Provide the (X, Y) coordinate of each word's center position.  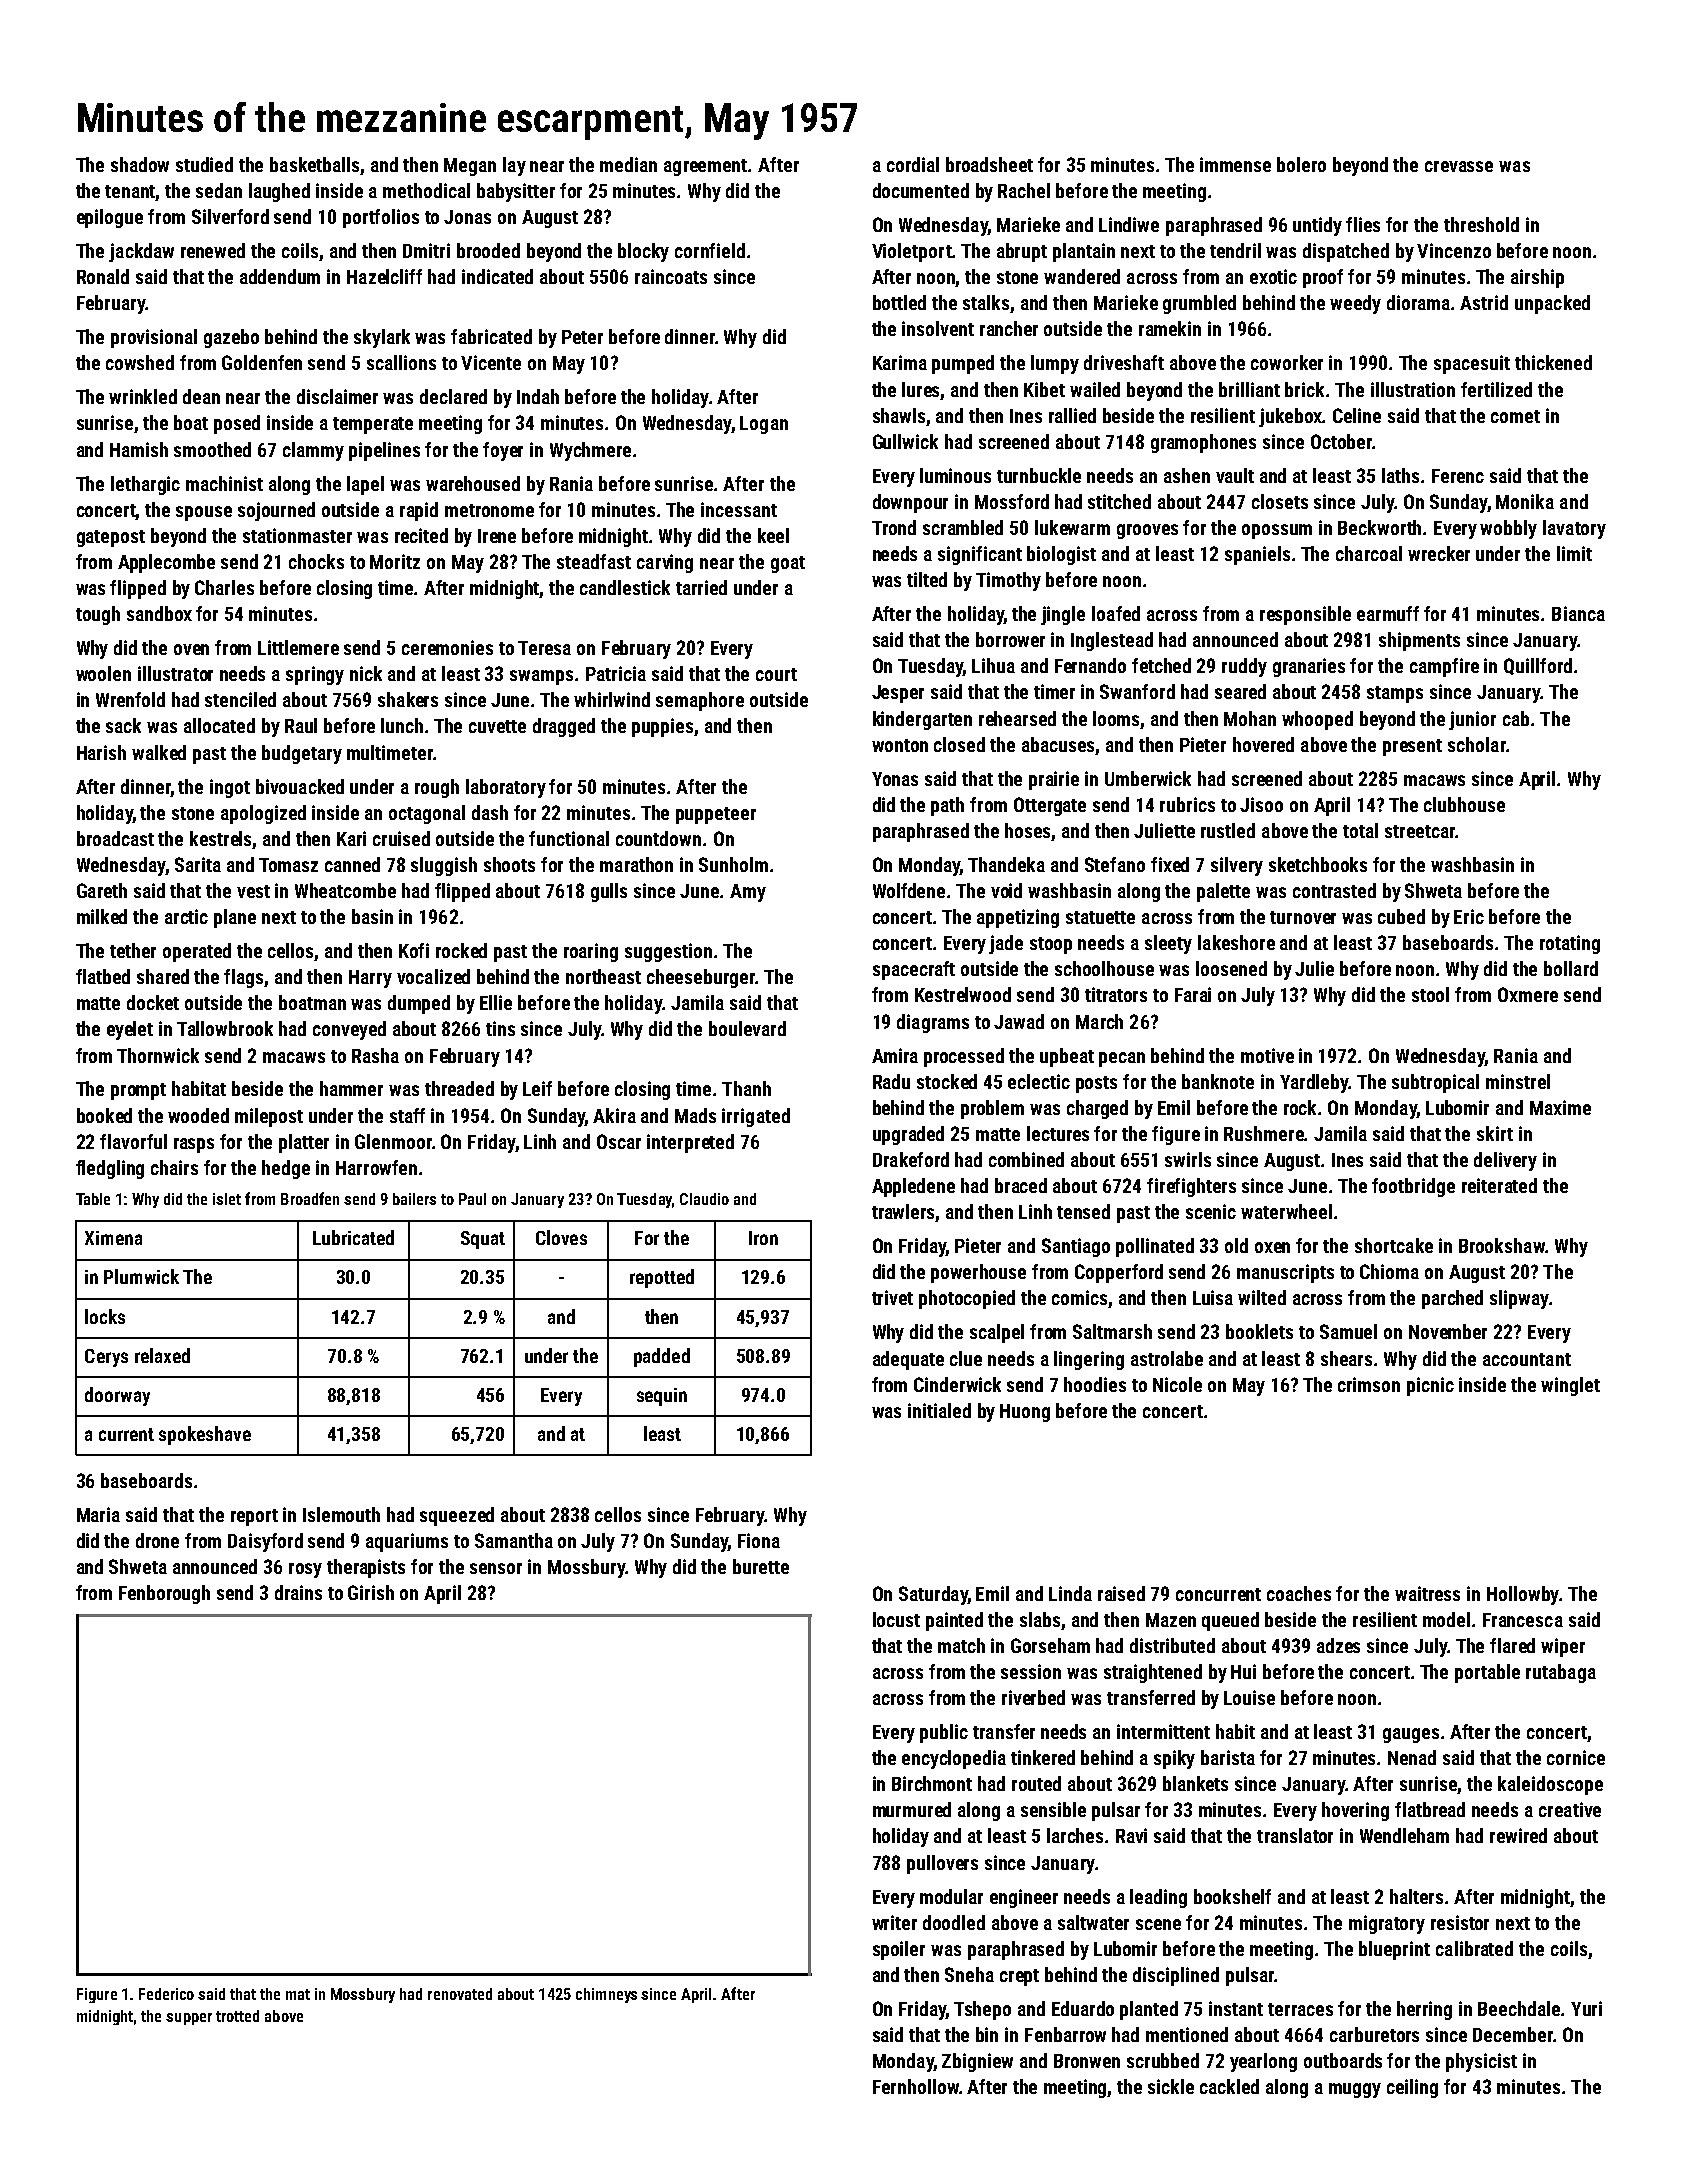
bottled (899, 302)
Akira (614, 1115)
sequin (662, 1397)
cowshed (140, 362)
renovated (460, 1994)
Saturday (933, 1595)
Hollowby (1523, 1595)
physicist (1481, 2062)
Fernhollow (916, 2086)
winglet (1570, 1386)
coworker (1287, 362)
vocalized (433, 976)
